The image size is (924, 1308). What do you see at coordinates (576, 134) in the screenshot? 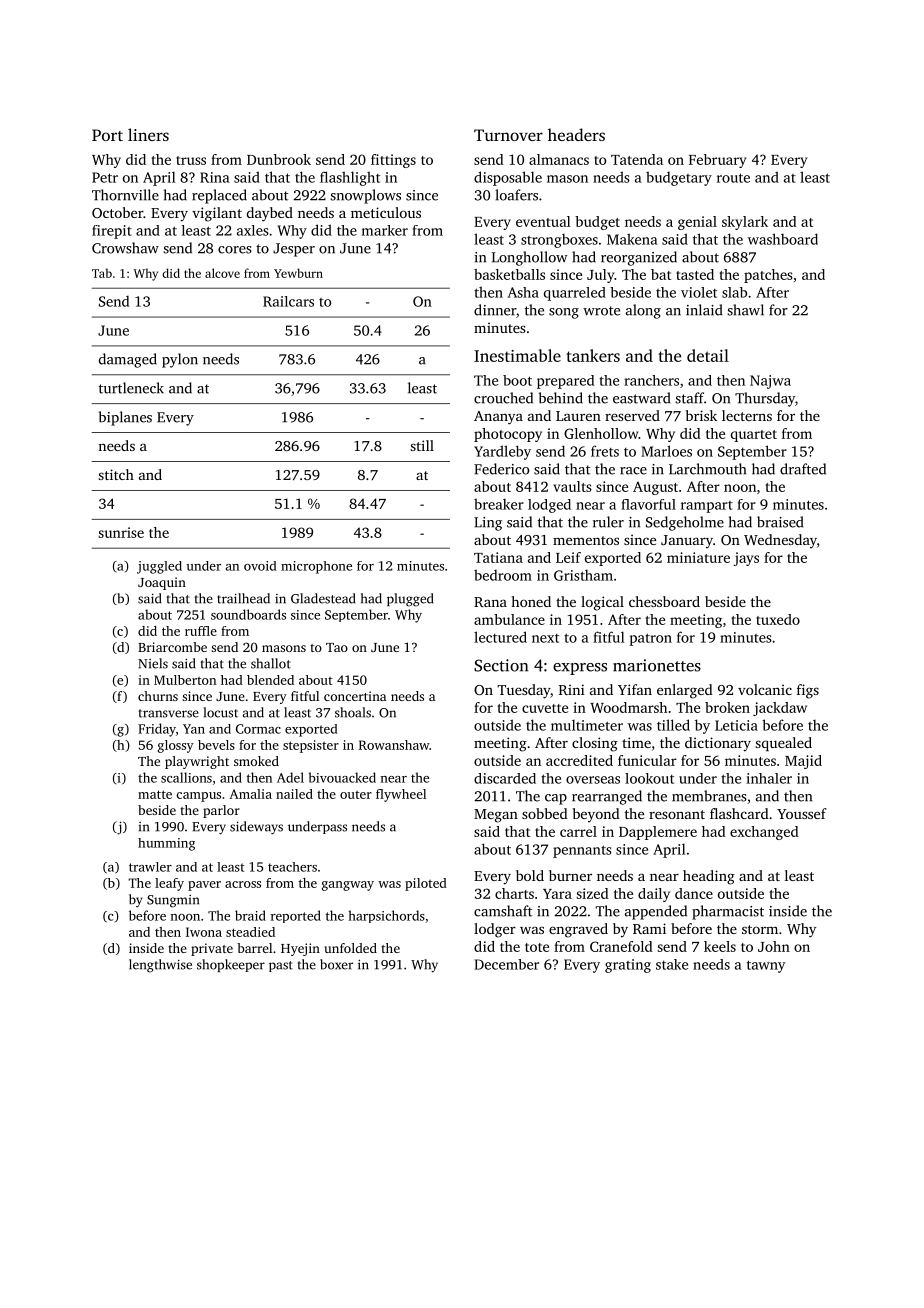
I see `headers` at bounding box center [576, 134].
